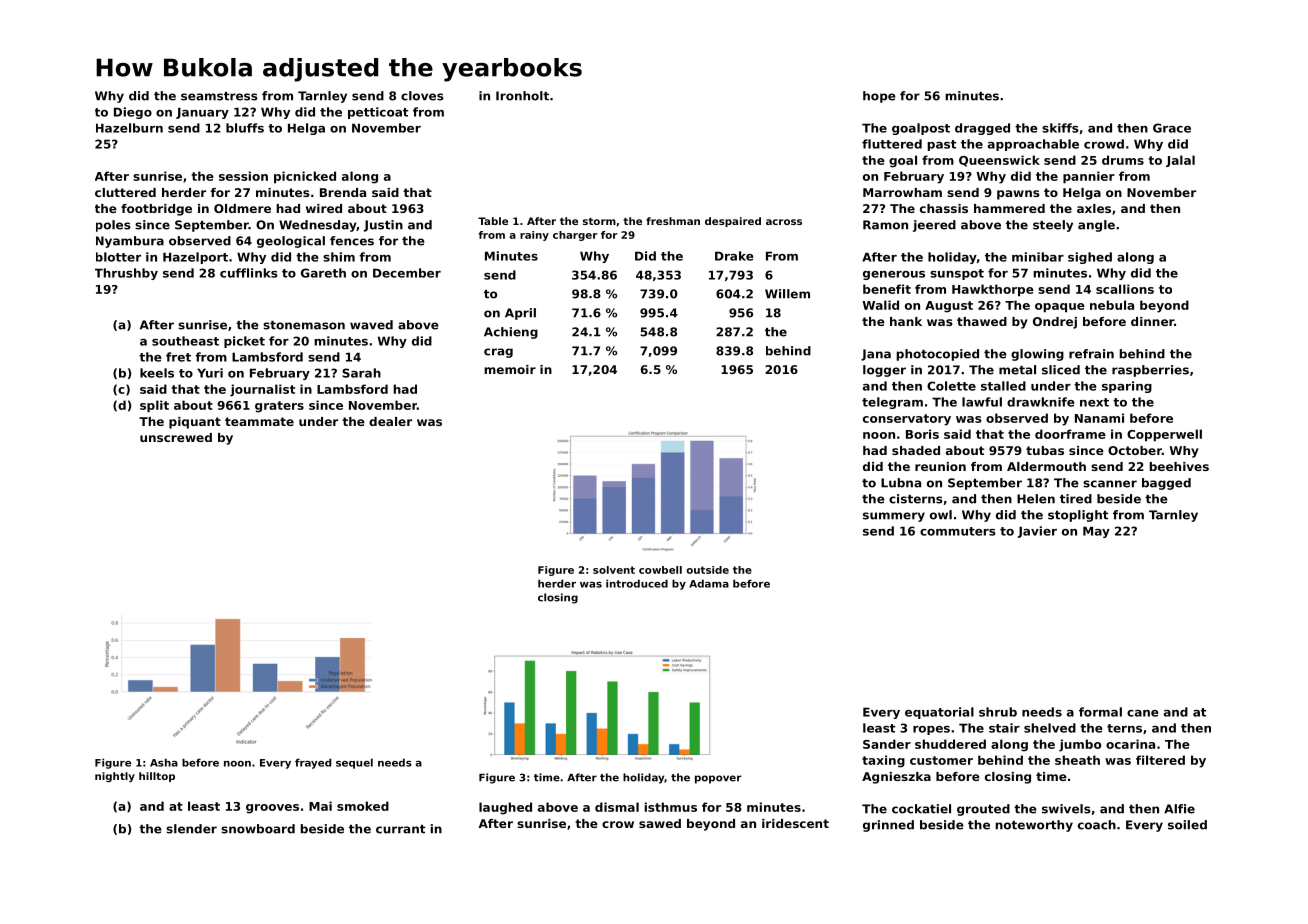 Image resolution: width=1308 pixels, height=924 pixels. Describe the element at coordinates (1091, 354) in the page. I see `refrain` at that location.
